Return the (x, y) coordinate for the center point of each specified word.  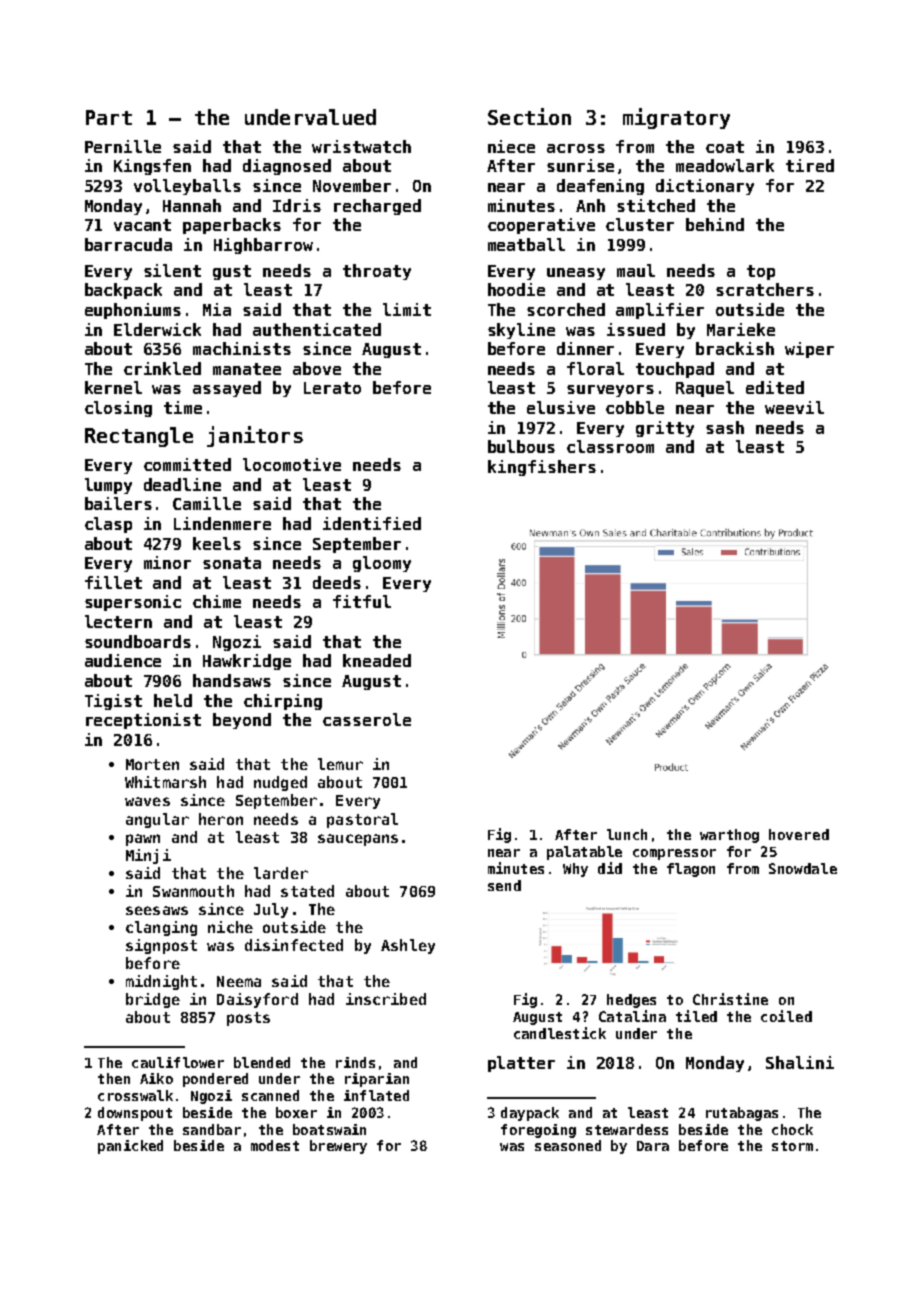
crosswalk (135, 1095)
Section (529, 116)
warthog (729, 836)
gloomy (382, 564)
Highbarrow (263, 246)
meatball (526, 244)
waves (147, 801)
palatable (584, 853)
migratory (676, 118)
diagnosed (287, 167)
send (504, 885)
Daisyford (257, 1000)
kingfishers (542, 468)
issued (636, 329)
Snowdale (803, 868)
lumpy (108, 486)
